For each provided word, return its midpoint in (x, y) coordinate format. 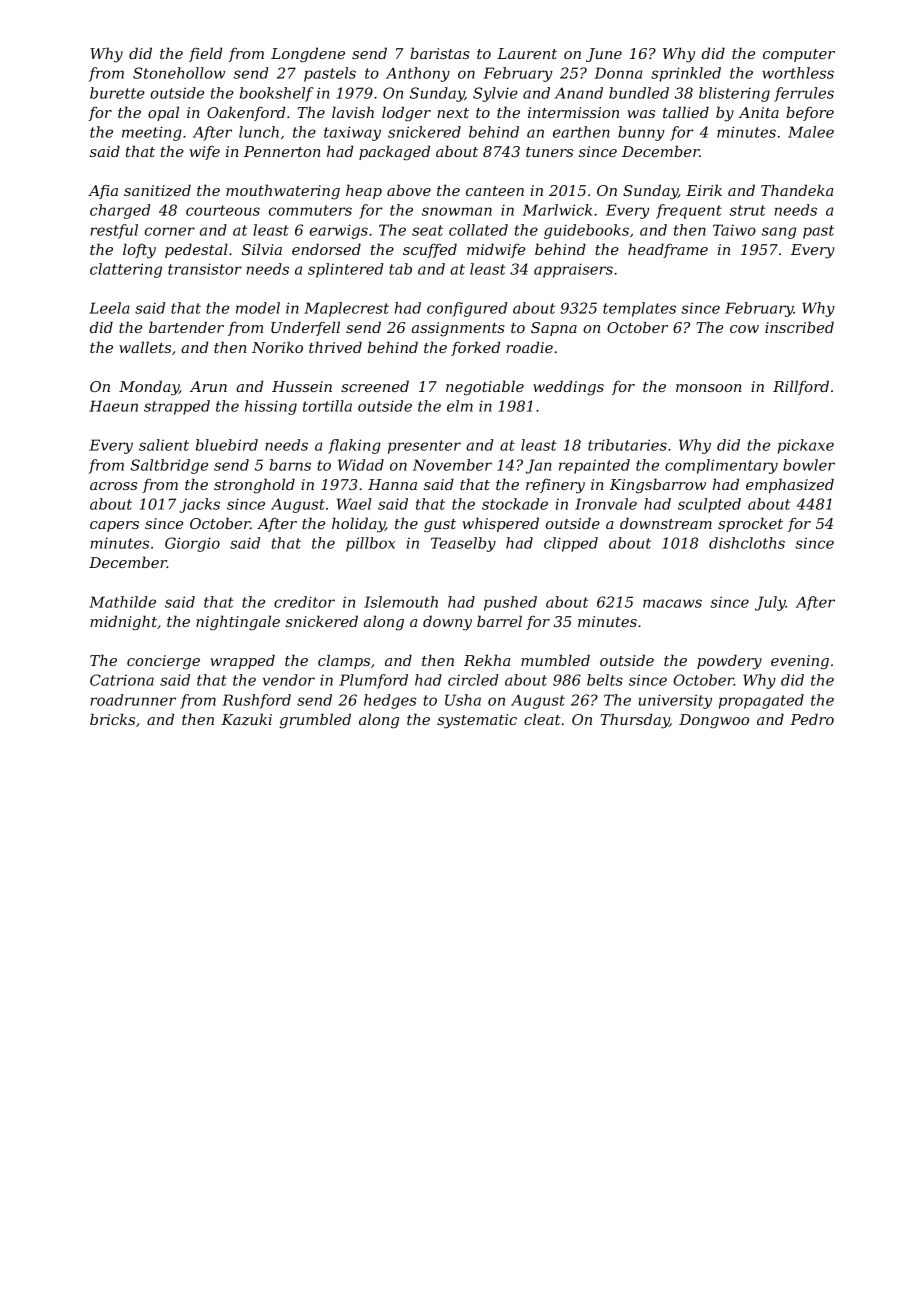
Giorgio (192, 544)
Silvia (262, 249)
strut (748, 210)
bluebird (227, 445)
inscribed (799, 327)
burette (117, 93)
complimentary (721, 466)
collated (478, 230)
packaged (394, 153)
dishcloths (747, 543)
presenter (424, 447)
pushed (510, 603)
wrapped (242, 661)
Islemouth (401, 602)
